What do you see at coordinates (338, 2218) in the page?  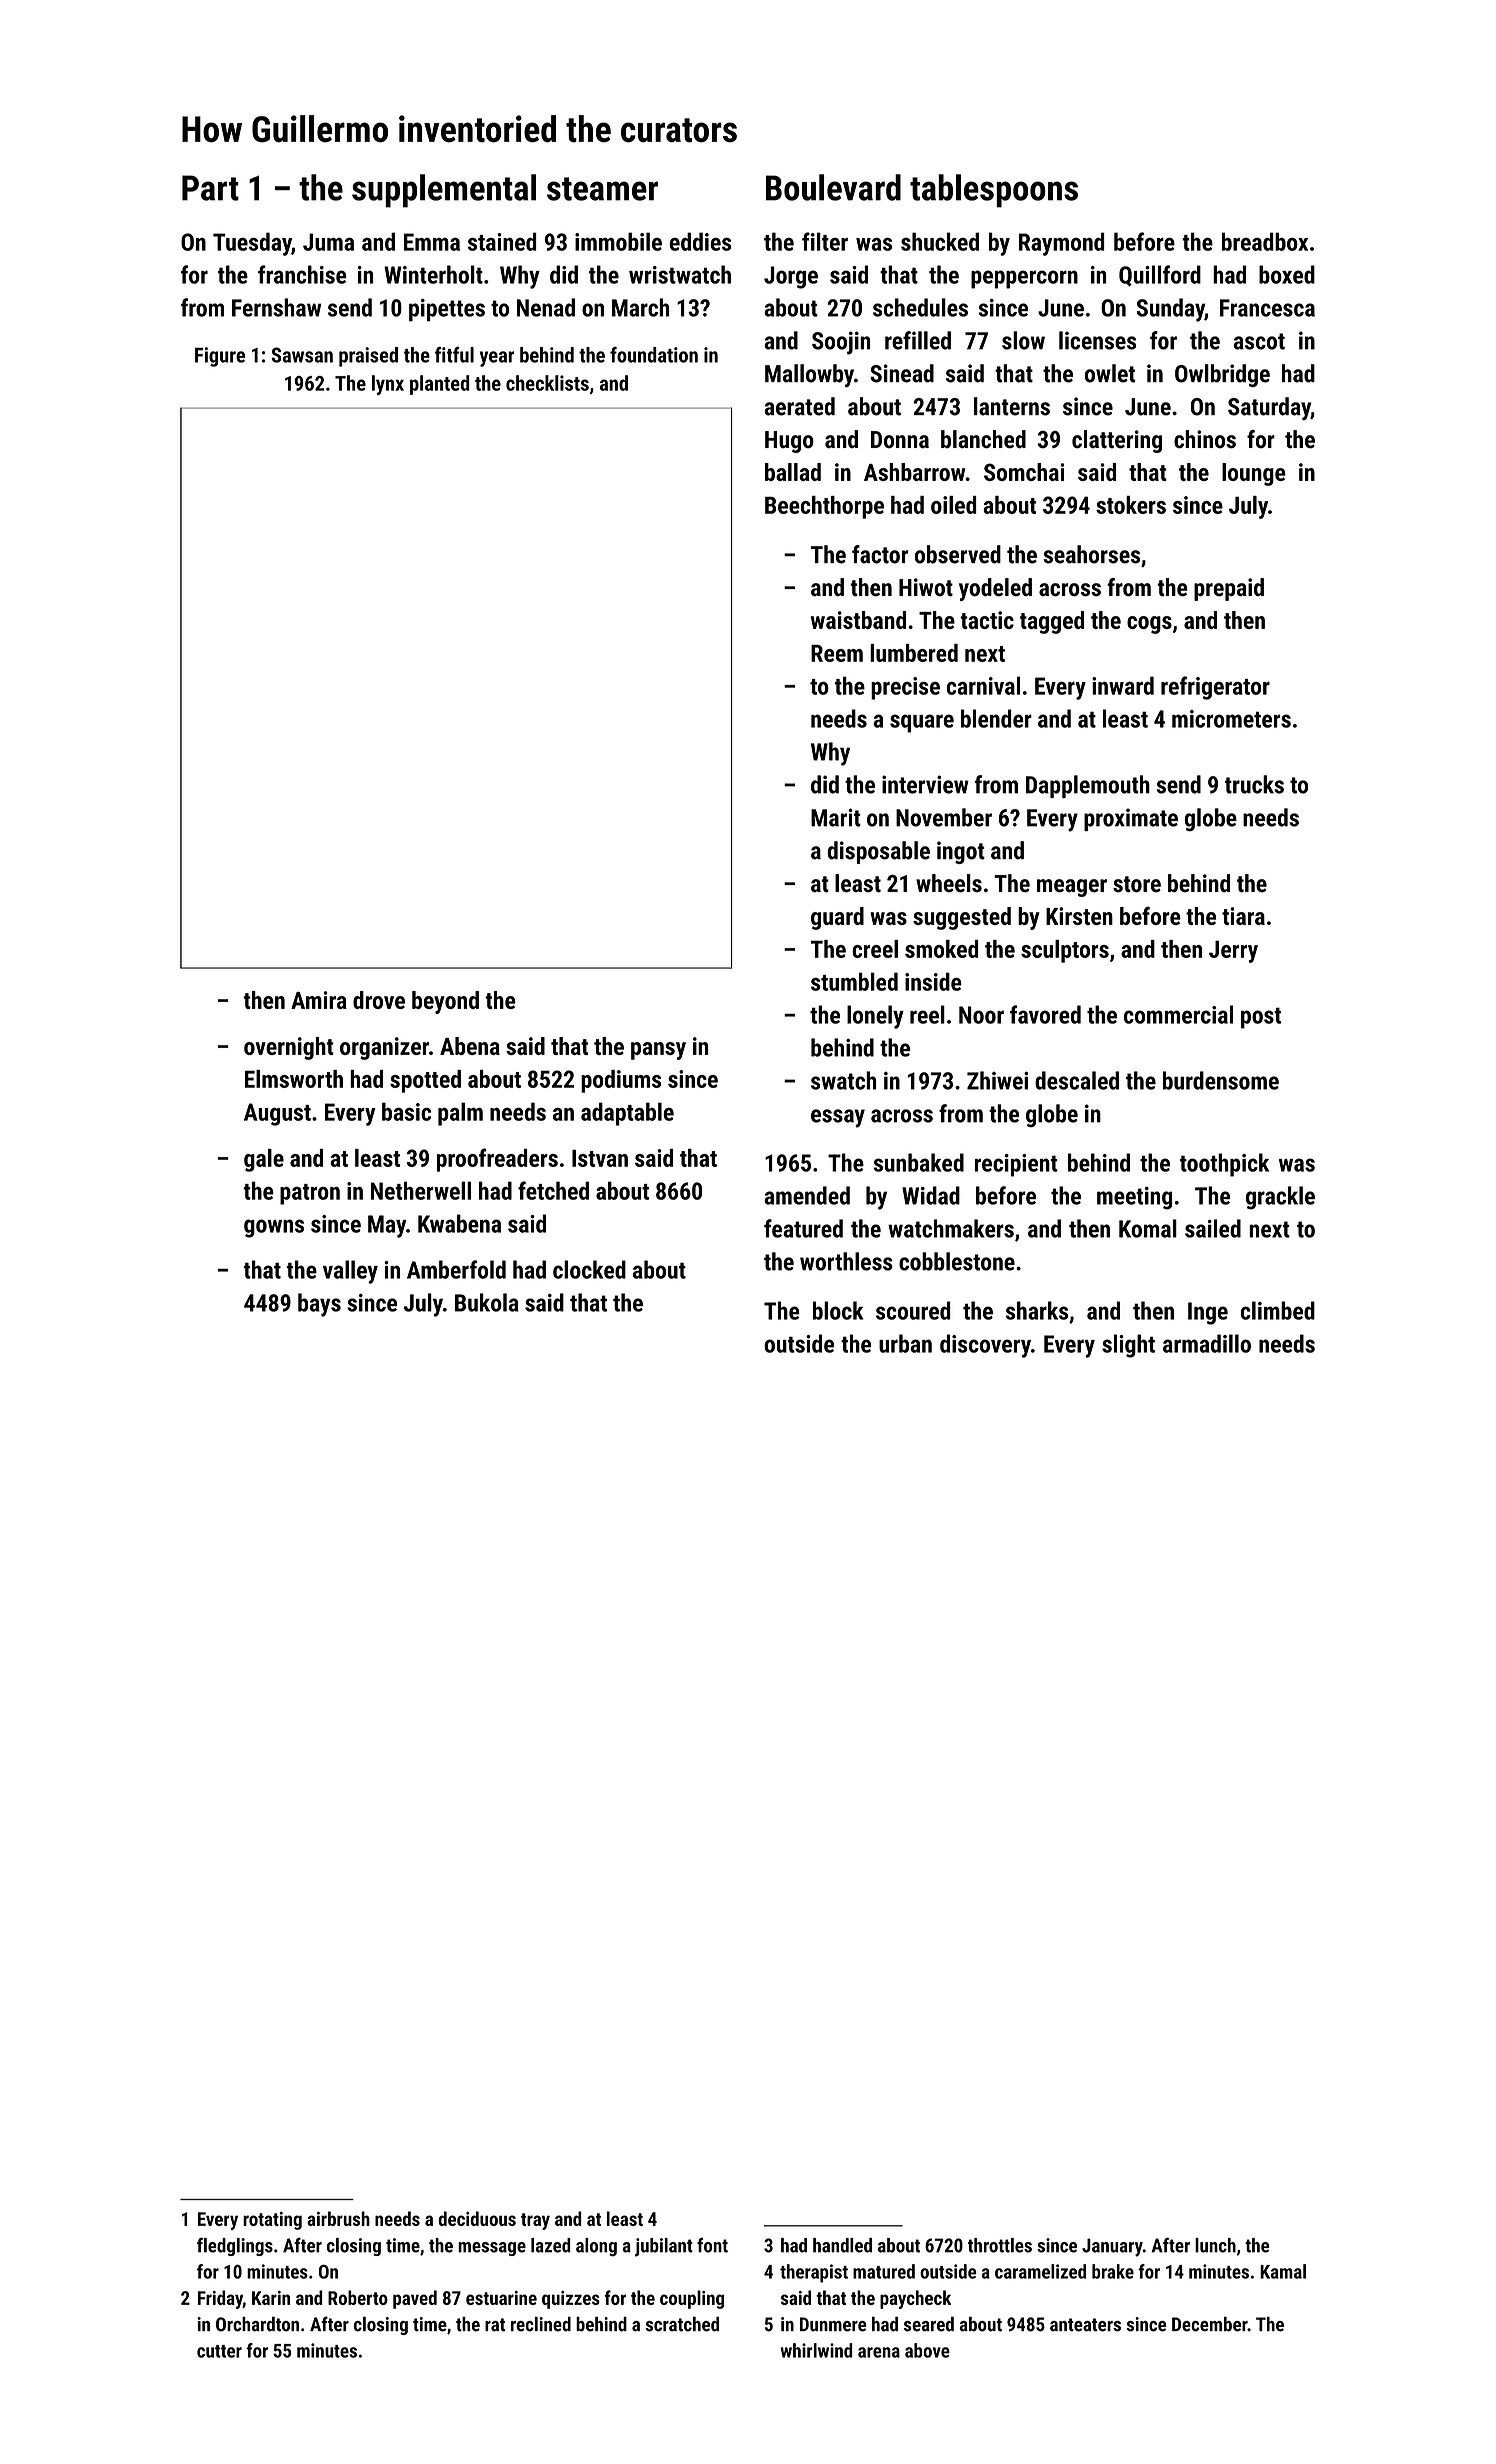 I see `airbrush` at bounding box center [338, 2218].
